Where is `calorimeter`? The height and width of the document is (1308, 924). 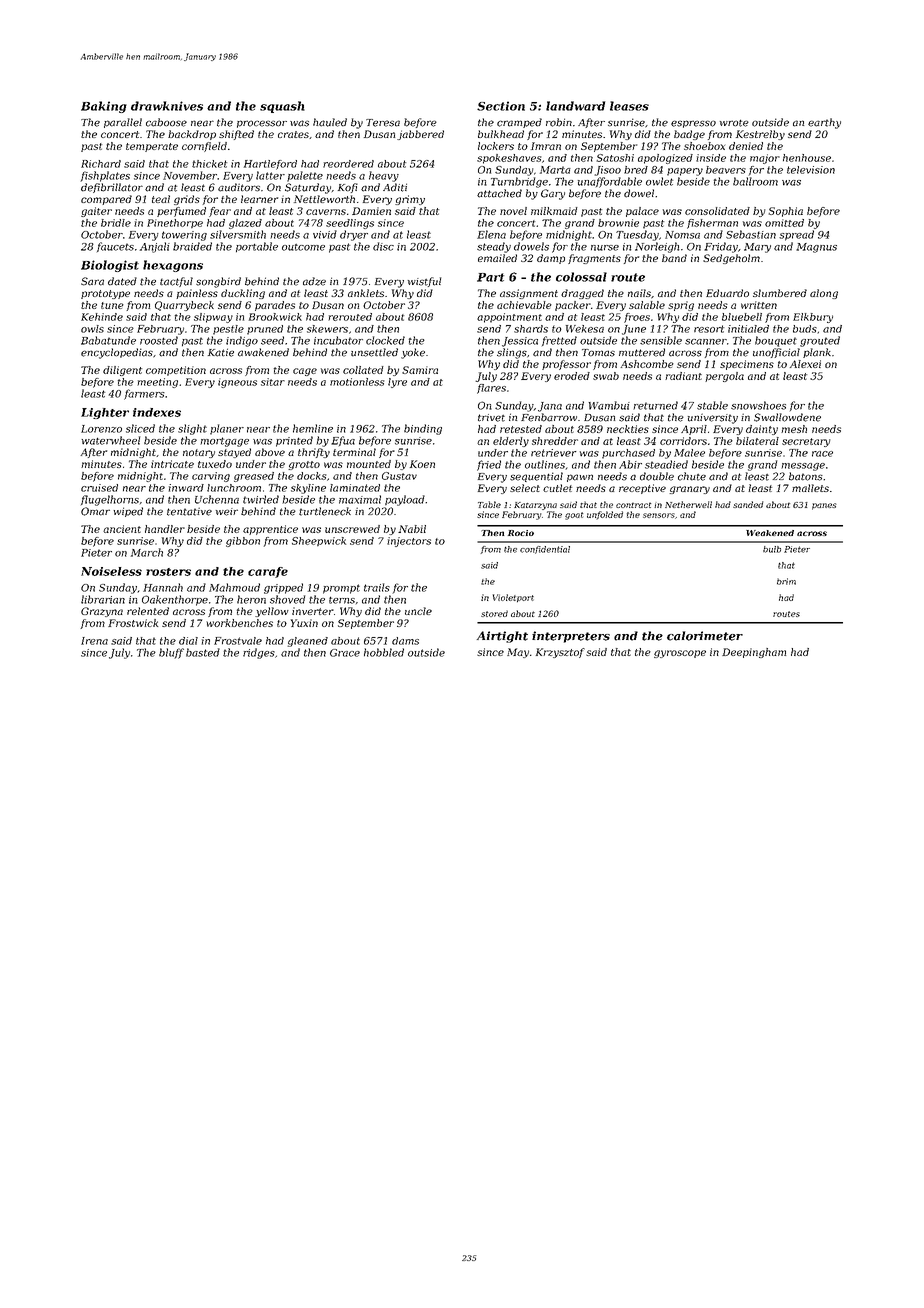 calorimeter is located at coordinates (705, 636).
